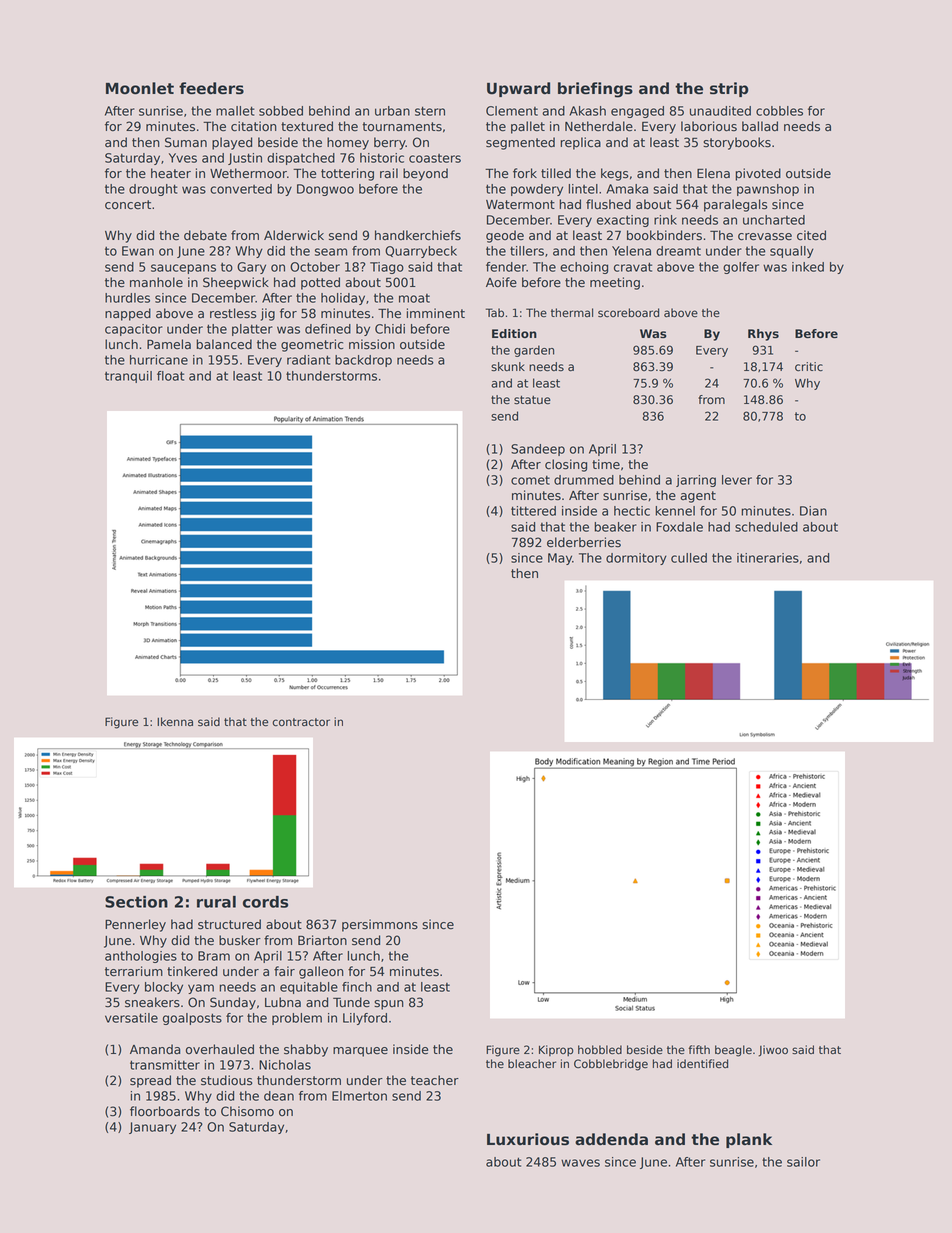 Image resolution: width=952 pixels, height=1233 pixels. I want to click on cobbles, so click(779, 111).
